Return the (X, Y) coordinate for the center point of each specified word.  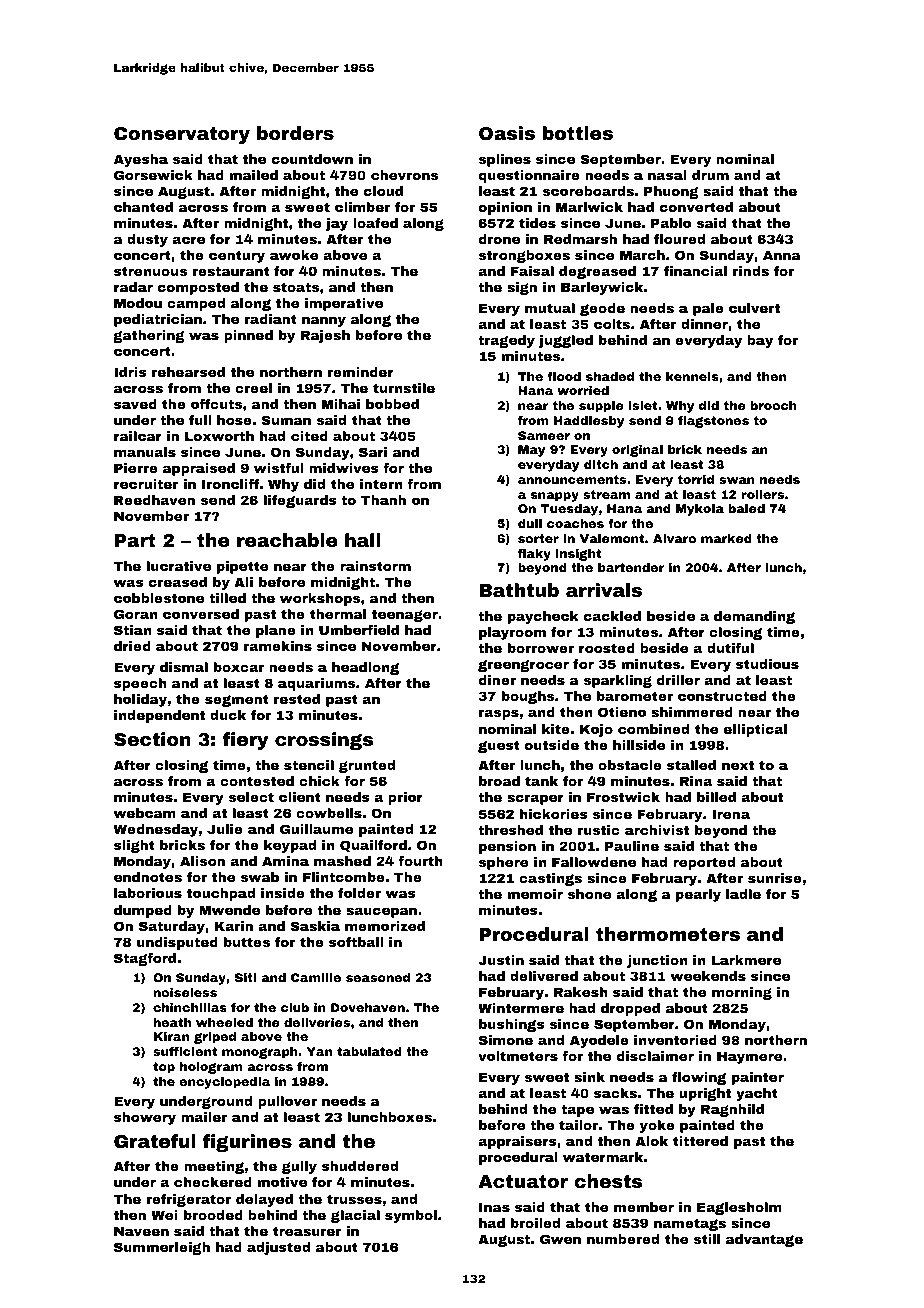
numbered (623, 1239)
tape (577, 1110)
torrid (696, 479)
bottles (578, 133)
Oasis (507, 133)
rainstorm (375, 566)
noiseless (185, 992)
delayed (264, 1200)
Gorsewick (153, 175)
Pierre (136, 468)
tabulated (369, 1051)
